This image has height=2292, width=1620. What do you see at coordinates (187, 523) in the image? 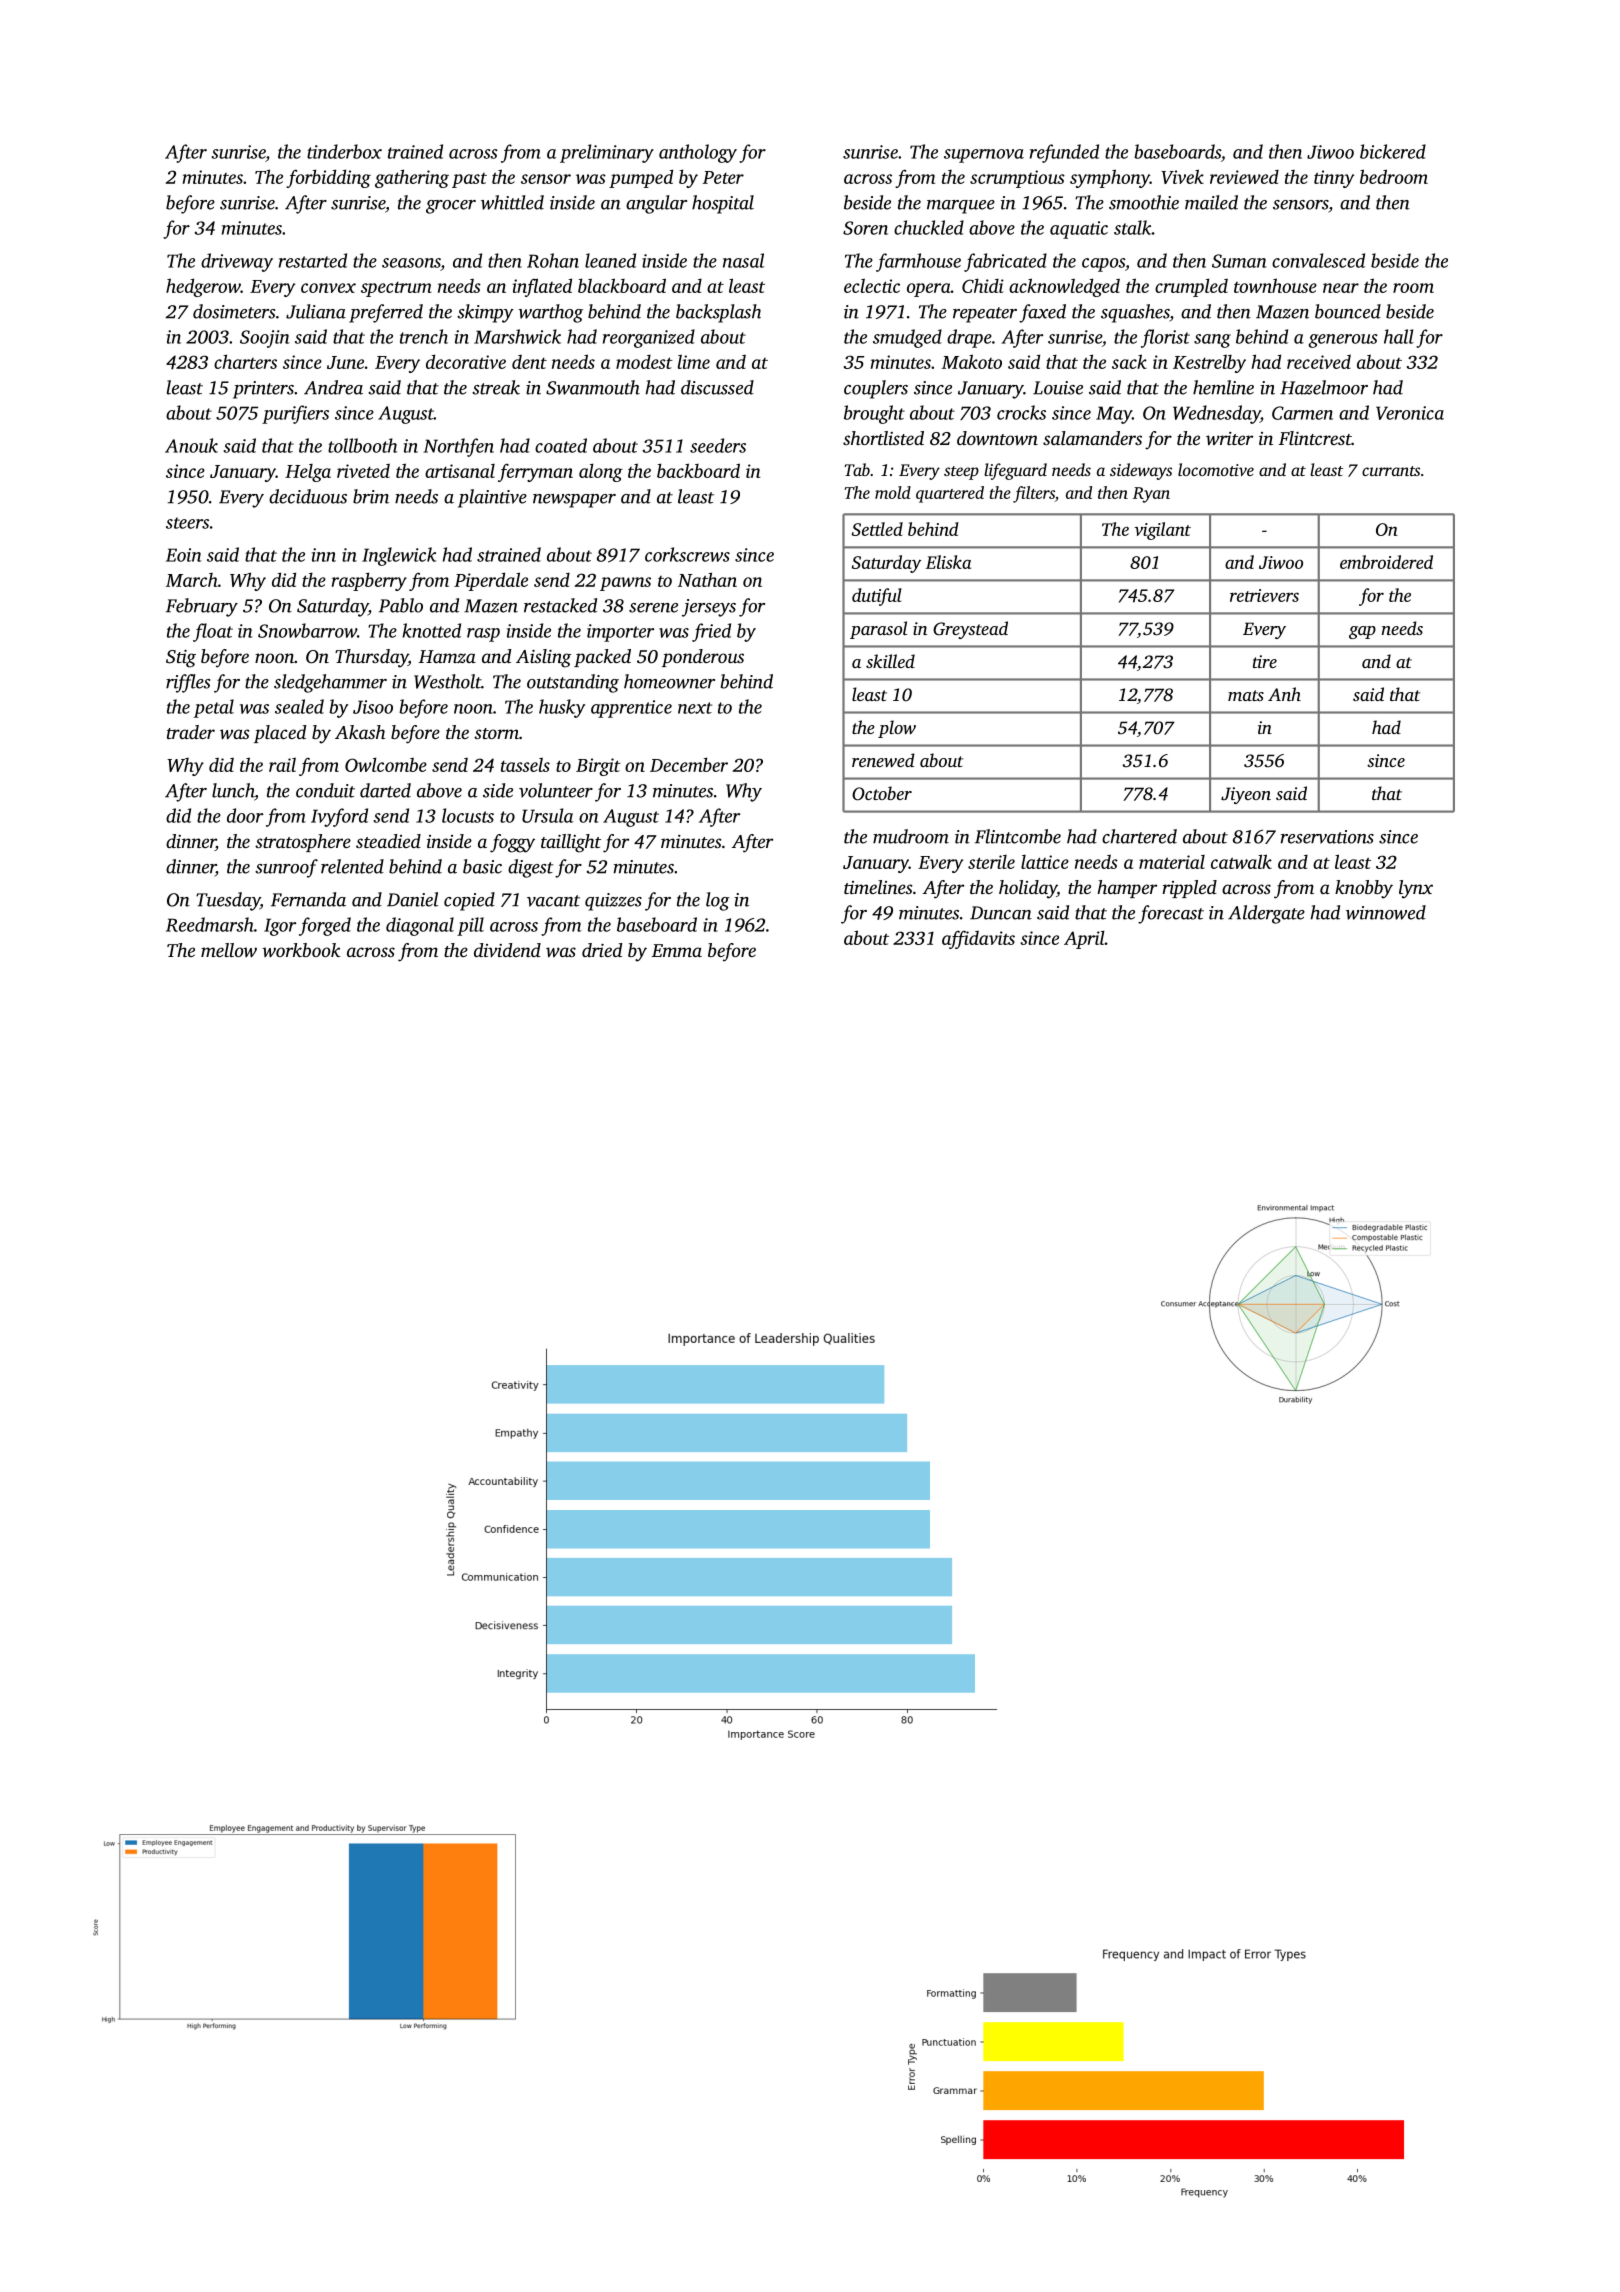
I see `steers` at bounding box center [187, 523].
